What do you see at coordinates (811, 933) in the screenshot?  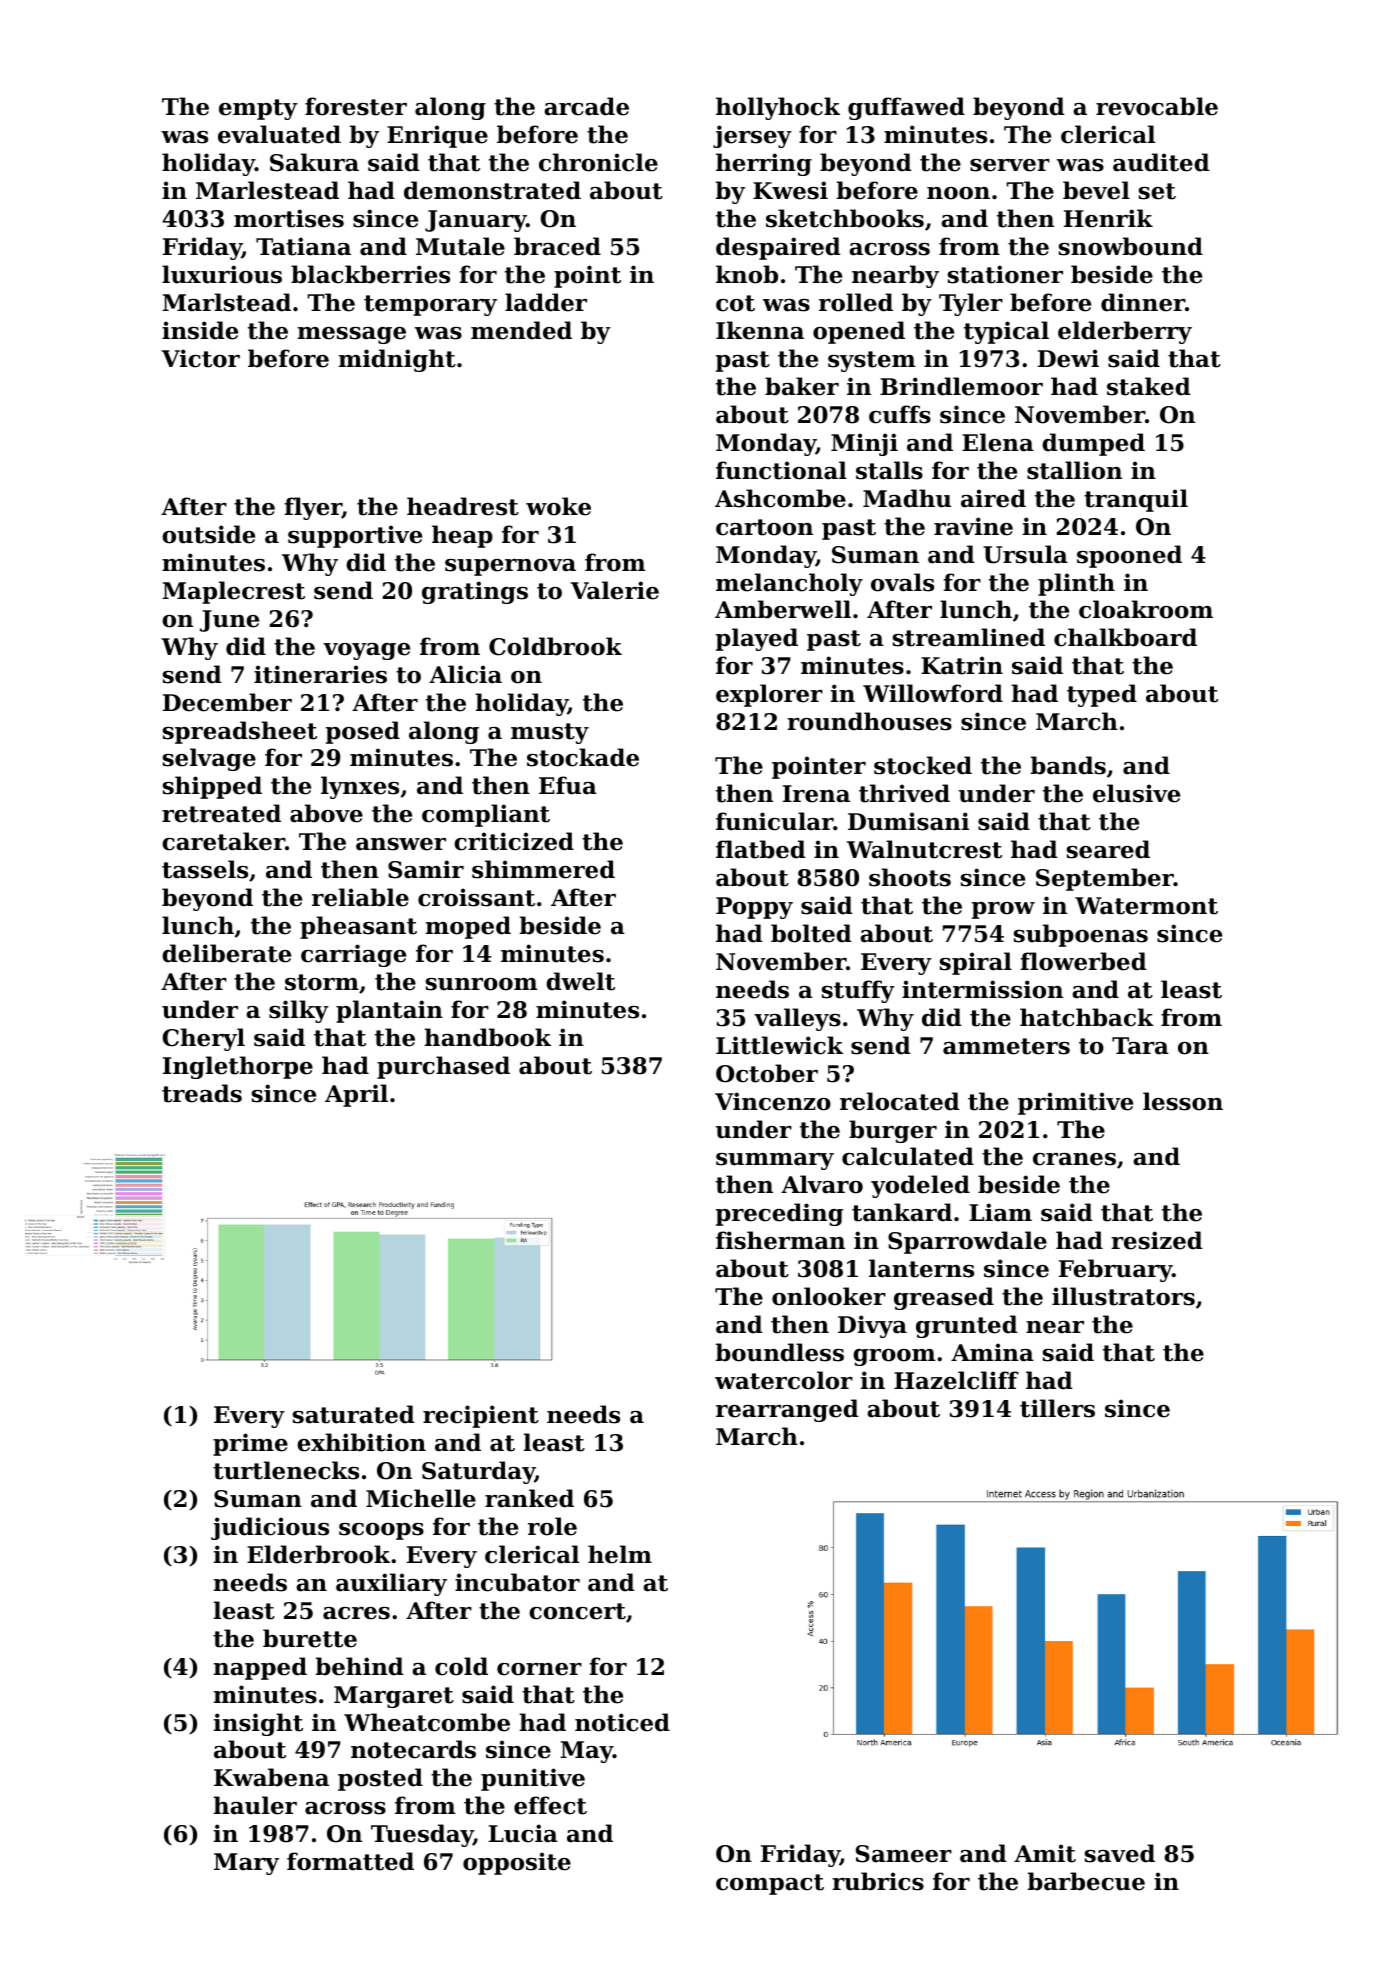 I see `bolted` at bounding box center [811, 933].
